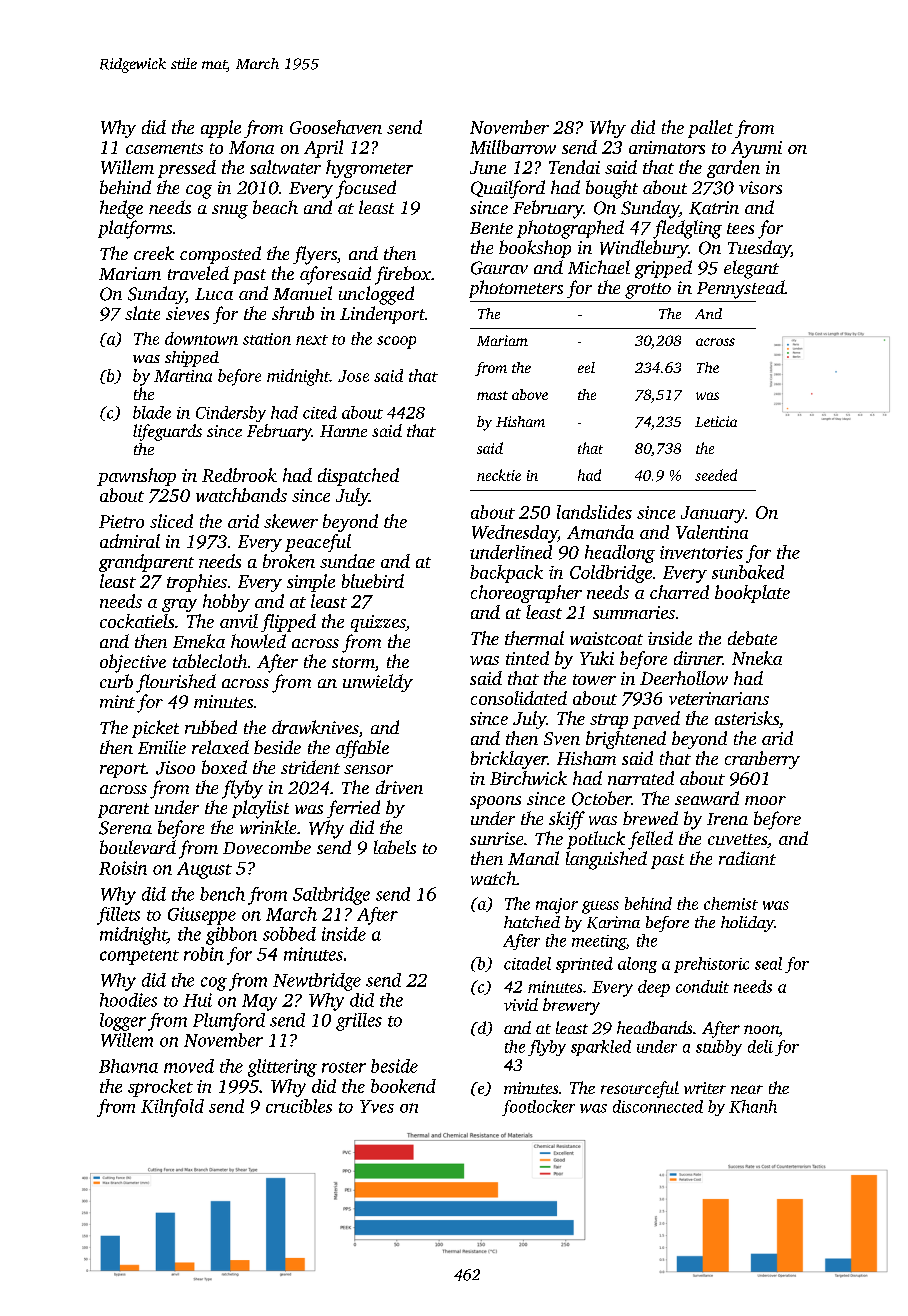 The height and width of the document is (1316, 908). What do you see at coordinates (204, 954) in the document?
I see `robin` at bounding box center [204, 954].
